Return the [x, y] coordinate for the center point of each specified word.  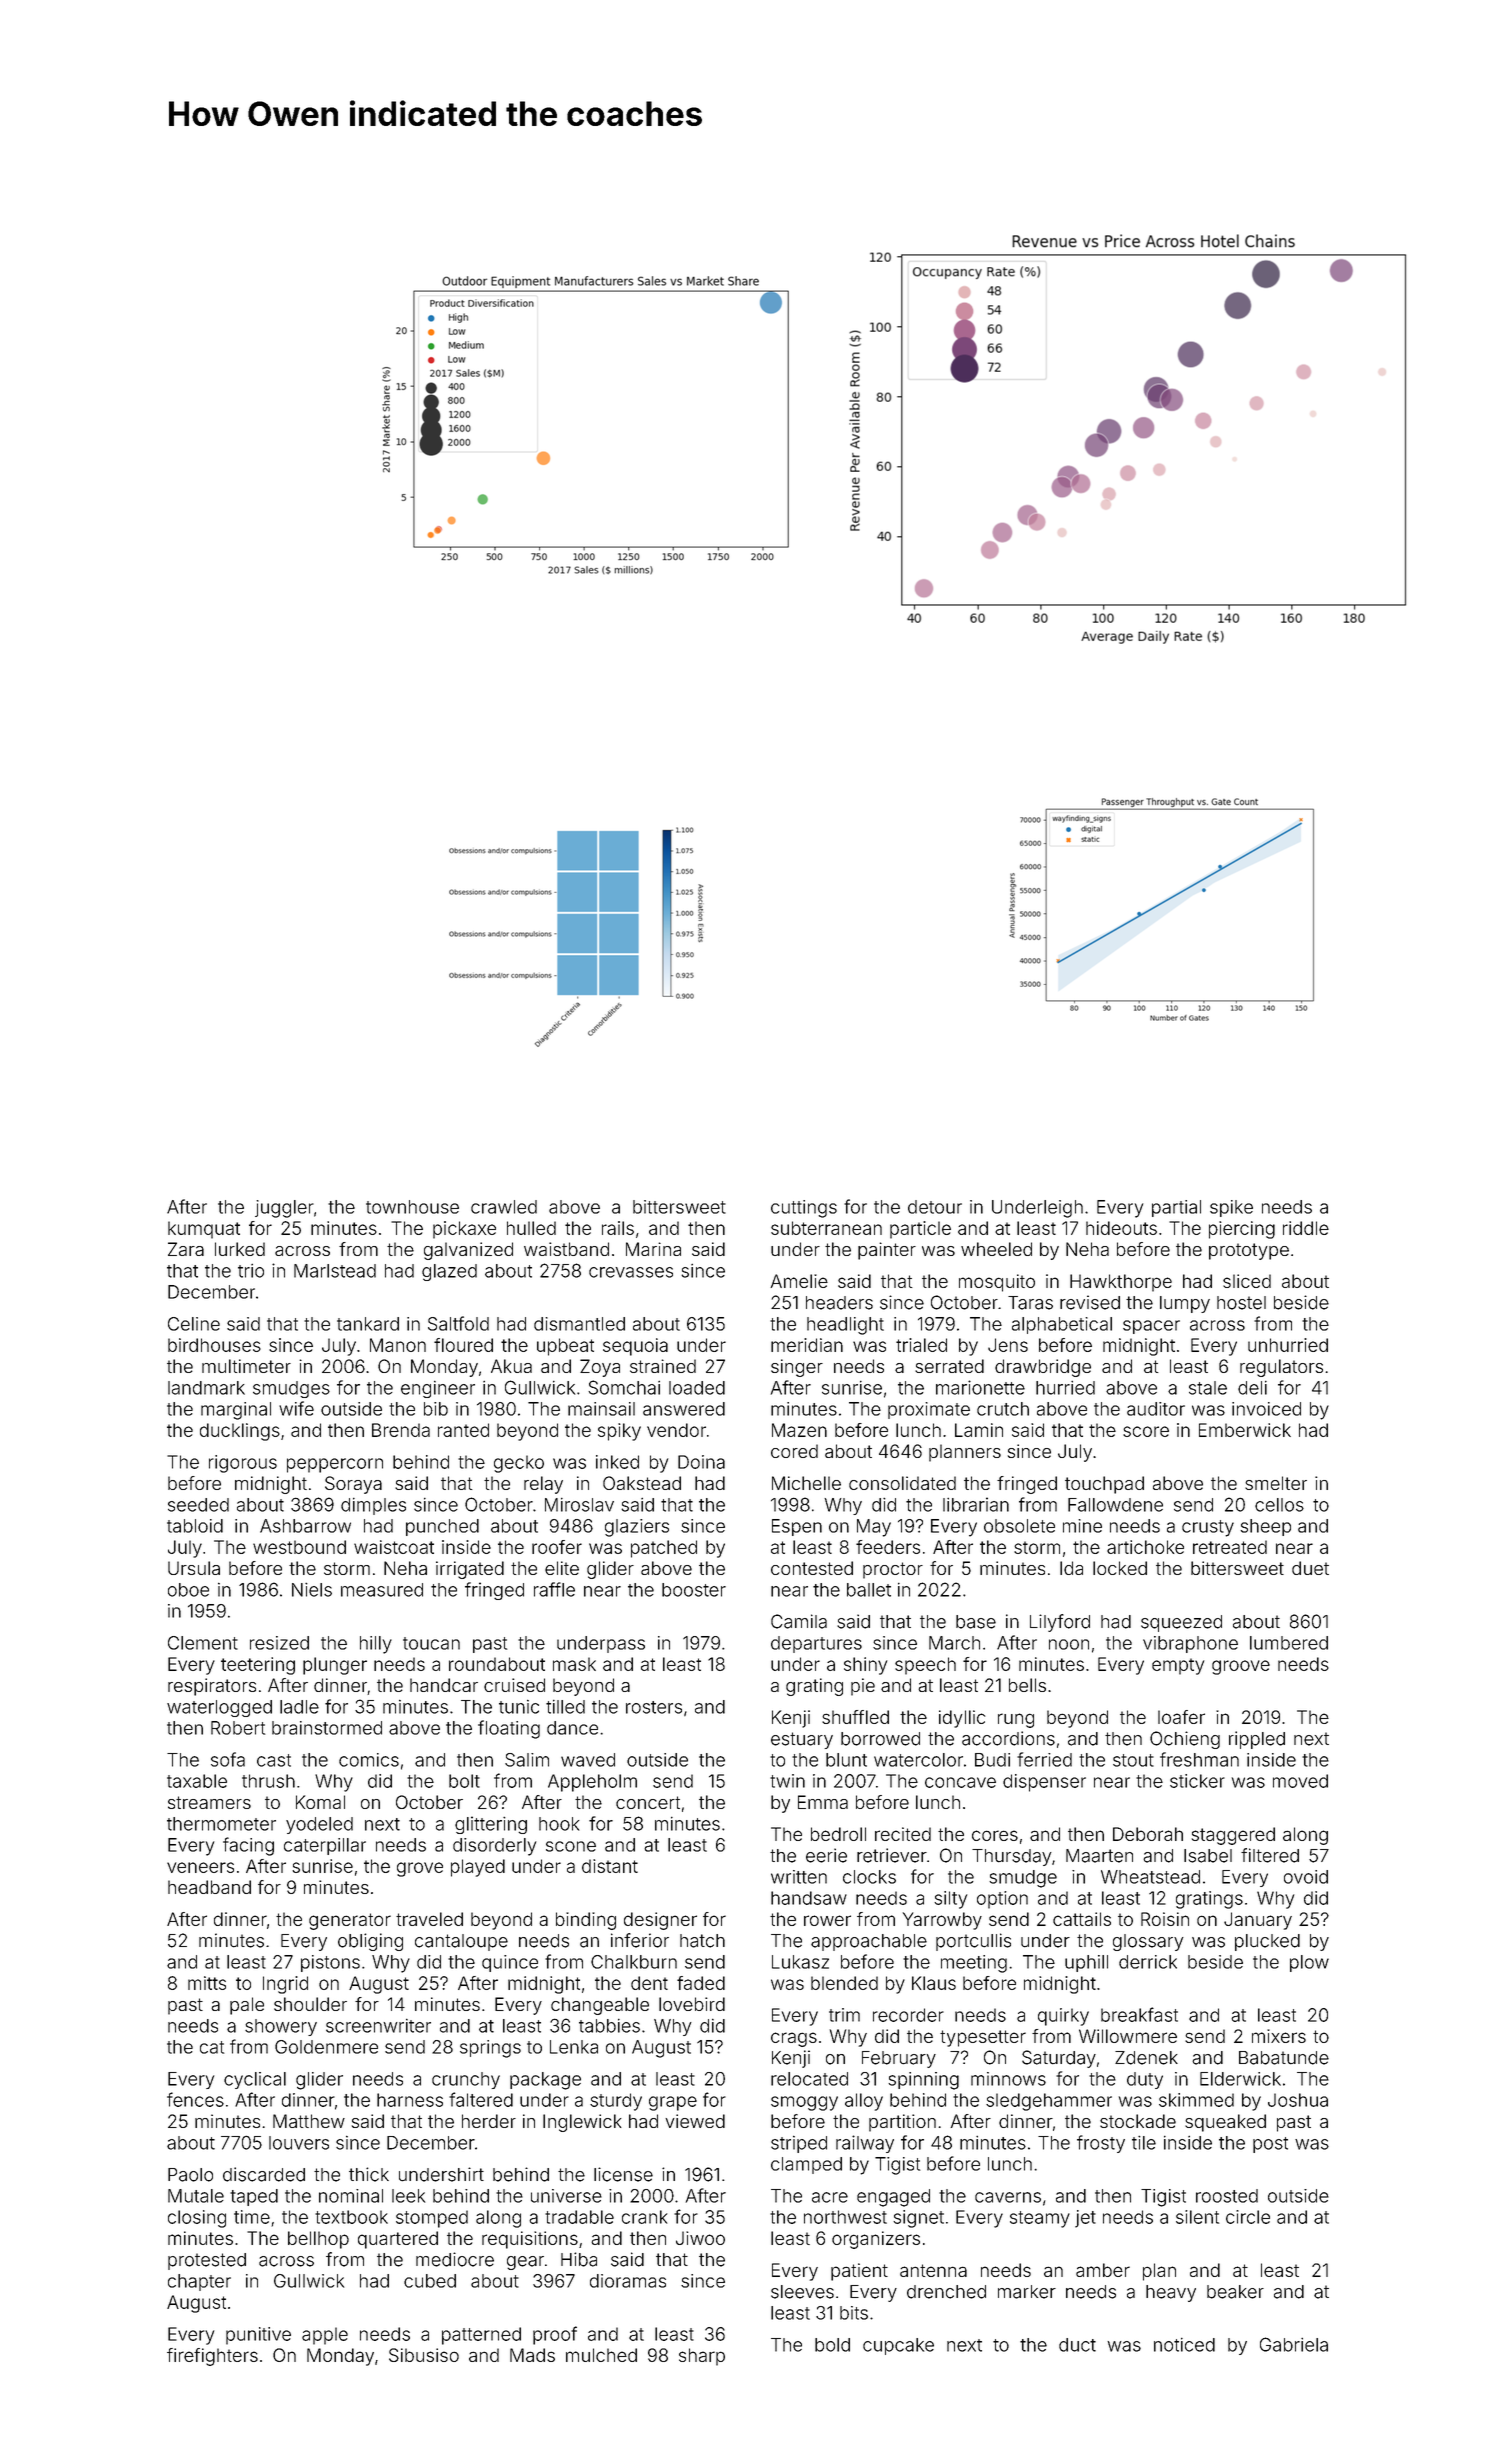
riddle [1306, 1228]
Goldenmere [326, 2047]
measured [382, 1590]
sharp [702, 2357]
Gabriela [1294, 2344]
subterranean [826, 1228]
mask [574, 1664]
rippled [1257, 1740]
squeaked [1225, 2123]
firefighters [212, 2357]
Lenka [574, 2047]
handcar [444, 1685]
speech [925, 1666]
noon [1069, 1644]
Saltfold [458, 1323]
